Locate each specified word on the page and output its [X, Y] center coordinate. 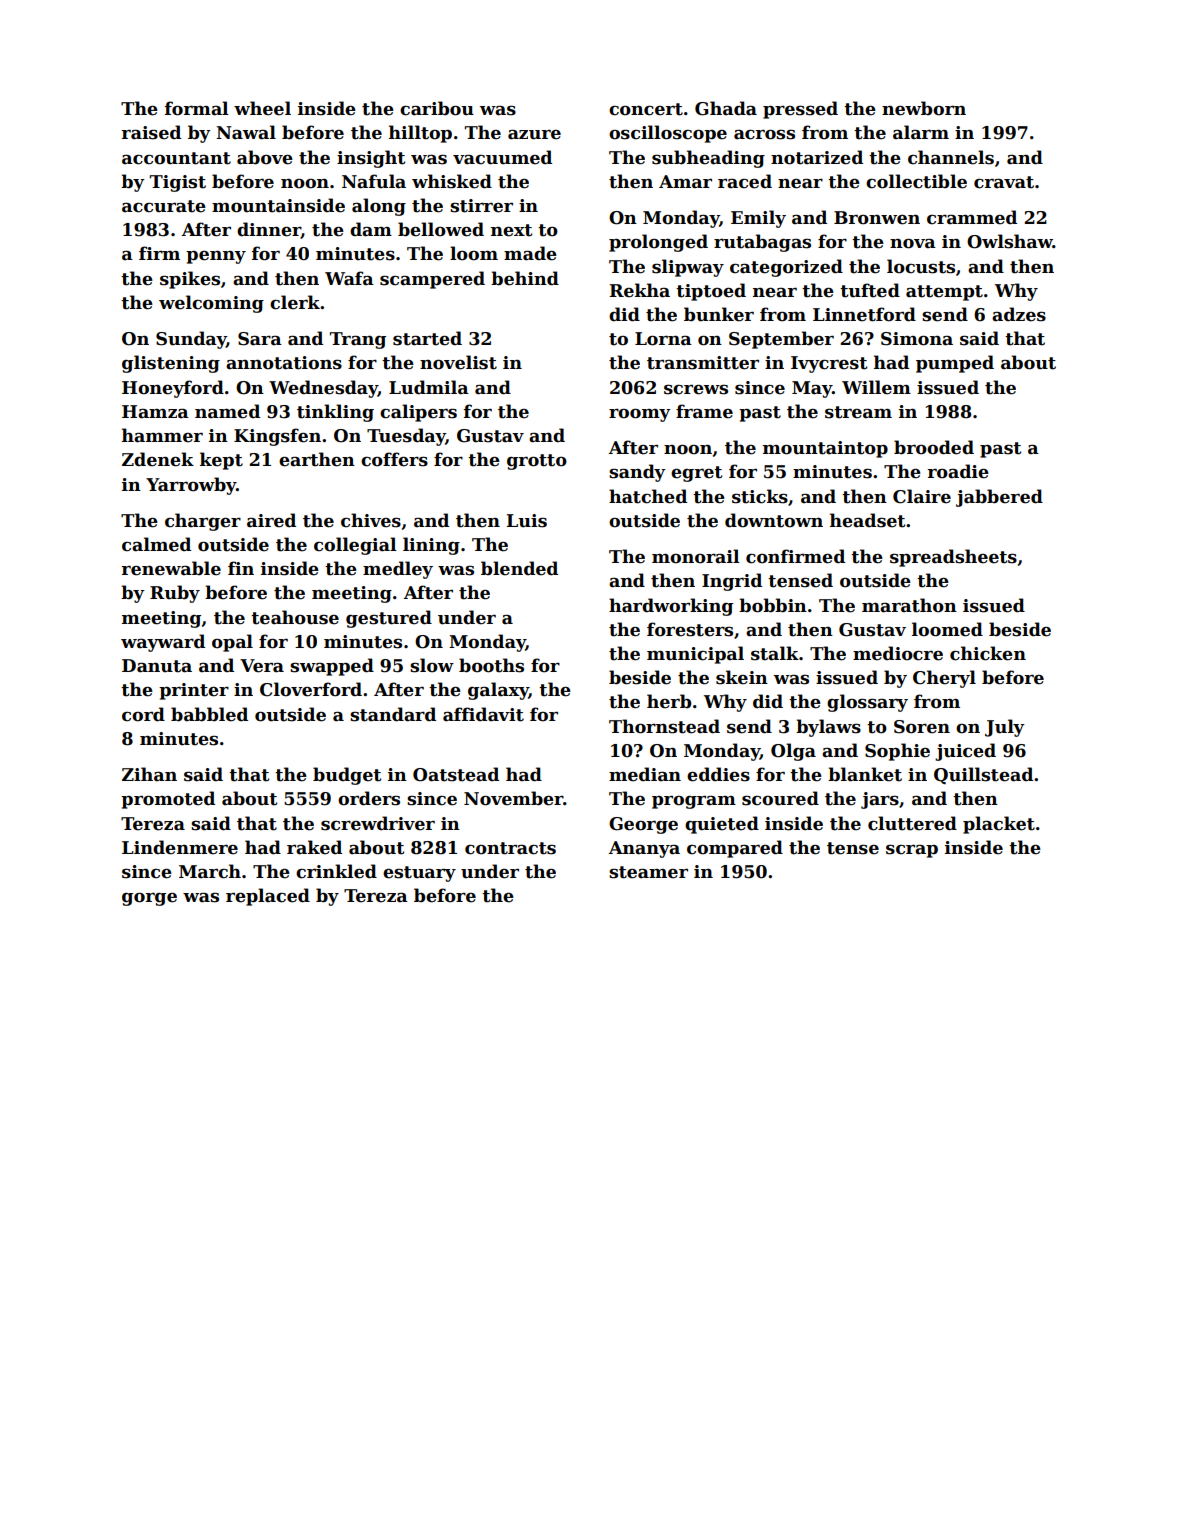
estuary [419, 874]
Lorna [663, 339]
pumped [955, 364]
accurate [164, 206]
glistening [171, 364]
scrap [912, 851]
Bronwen [877, 218]
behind [525, 278]
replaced [268, 897]
